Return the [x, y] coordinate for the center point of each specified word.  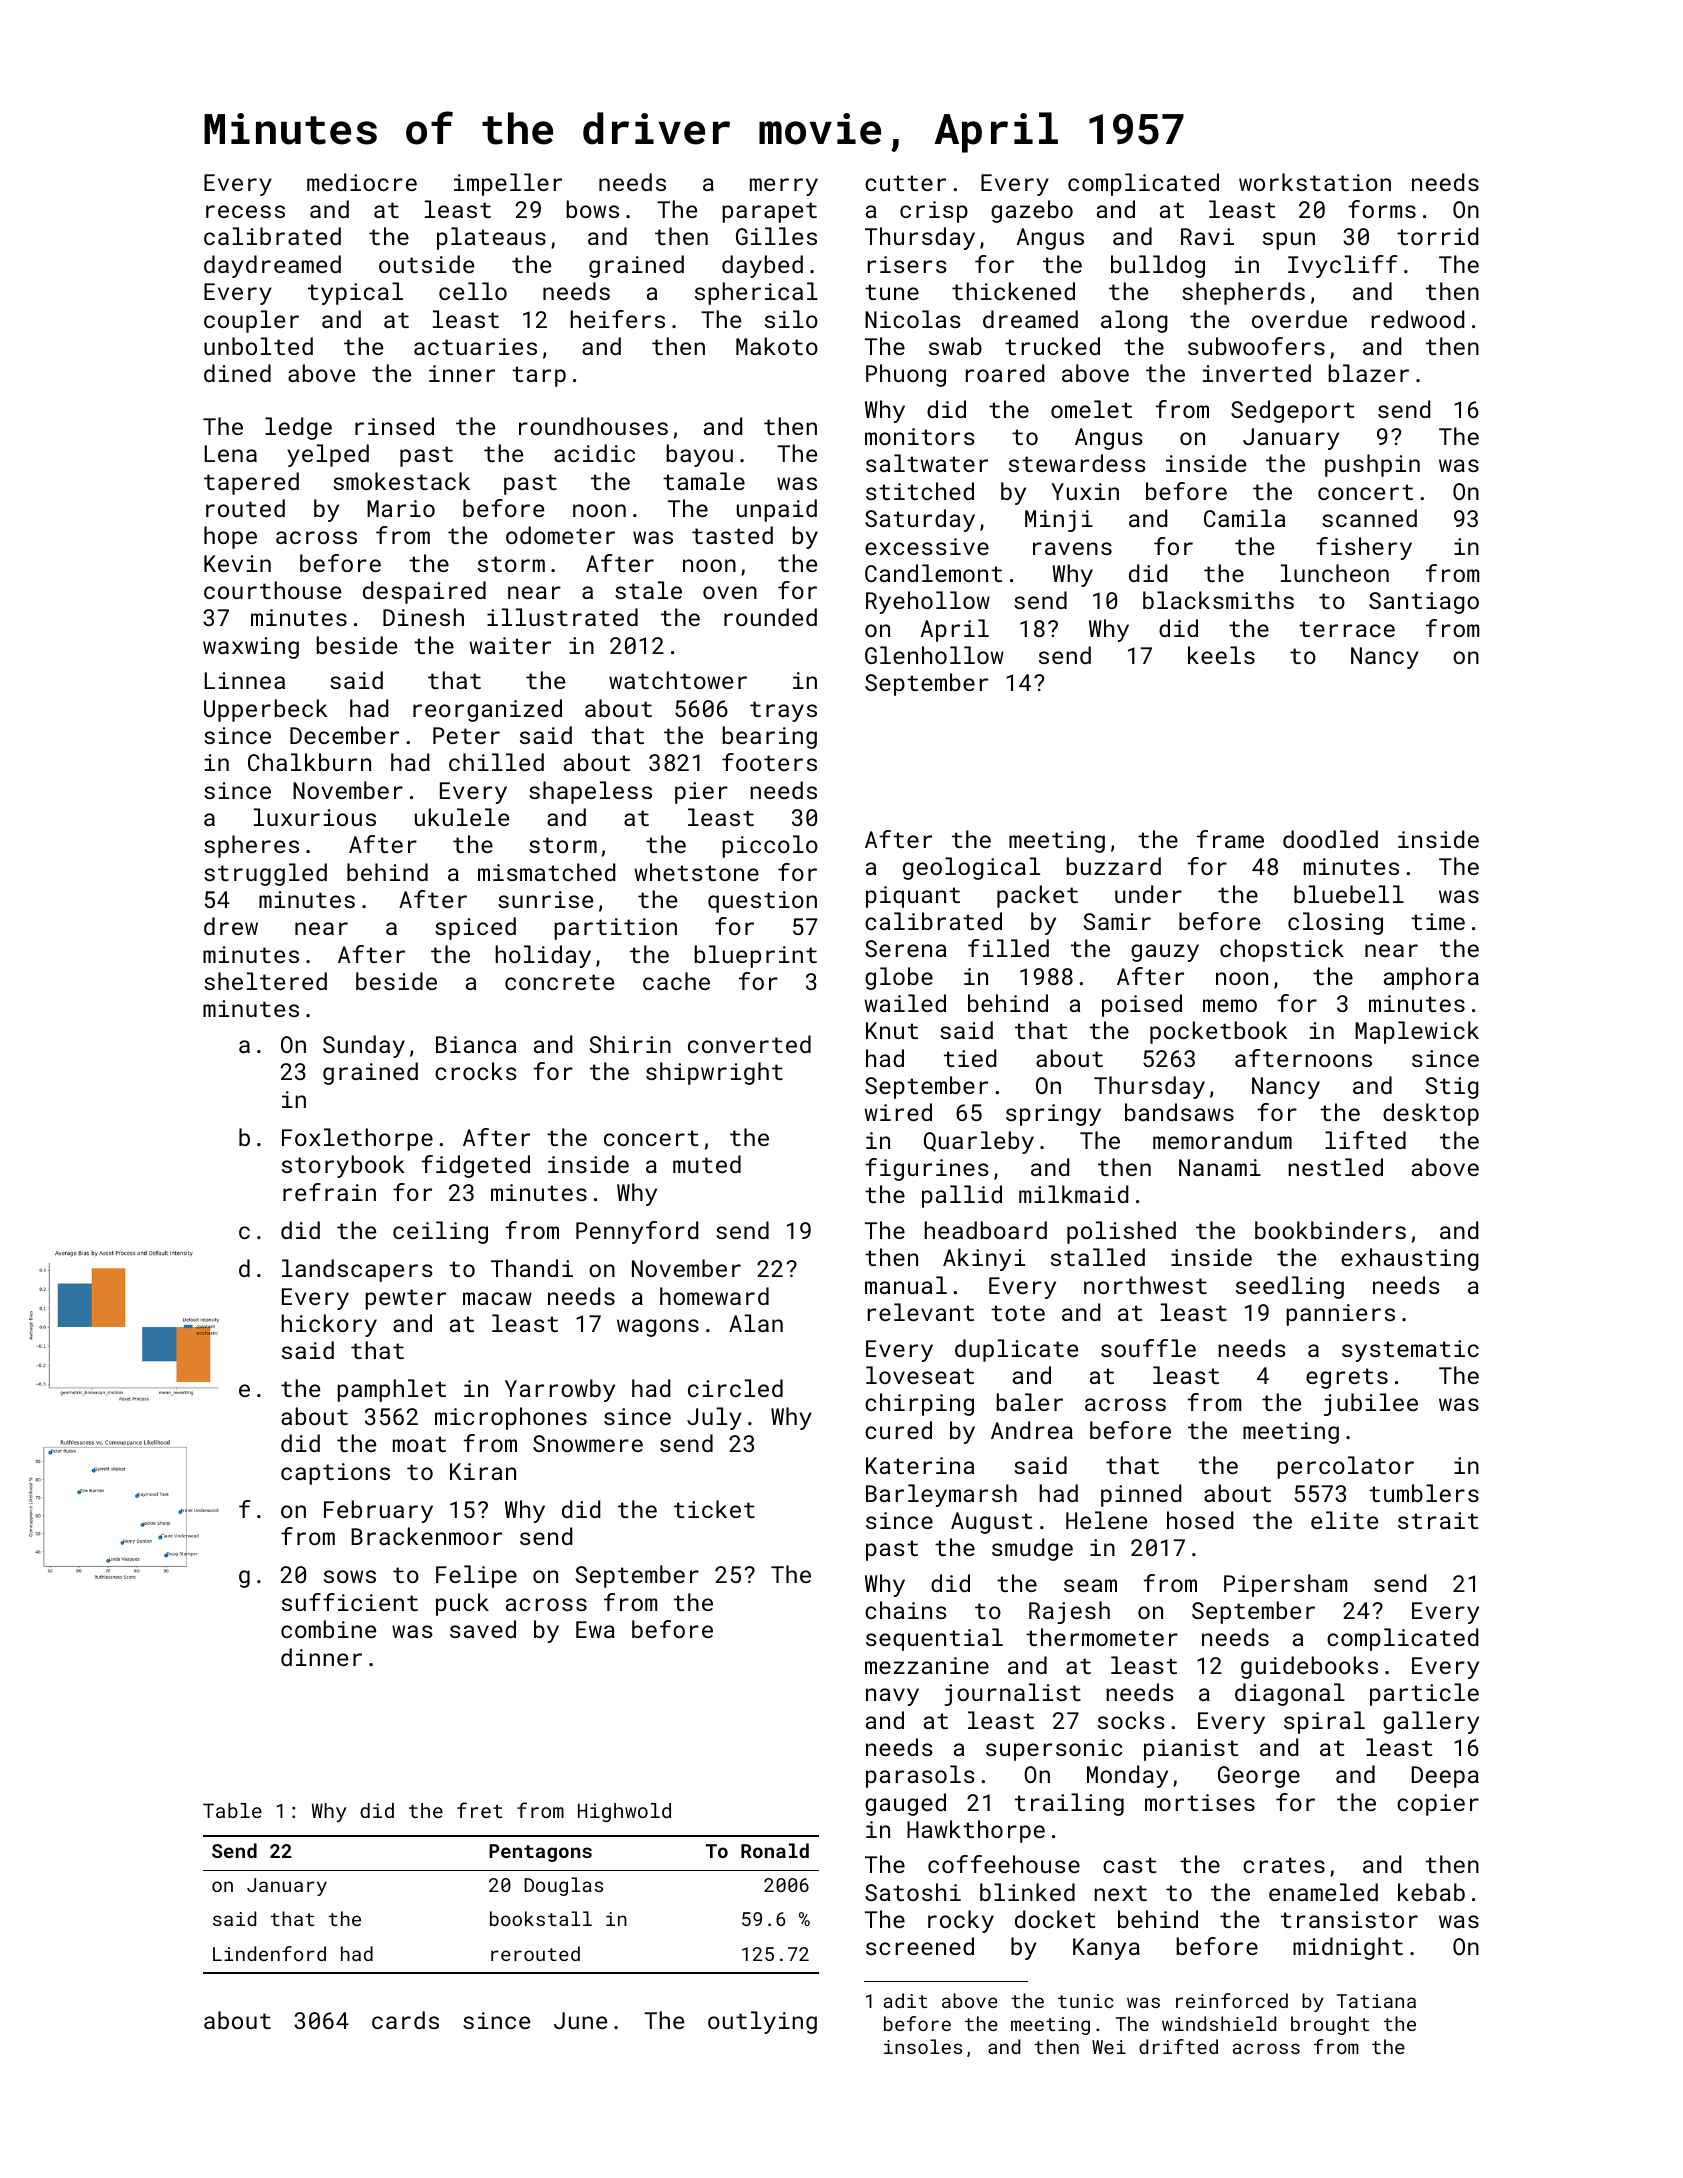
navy [892, 1697]
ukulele [462, 817]
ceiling [440, 1232]
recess [245, 211]
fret [480, 1810]
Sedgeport [1292, 411]
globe [899, 978]
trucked [1052, 346]
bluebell [1349, 894]
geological [971, 868]
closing [1335, 923]
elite [1344, 1520]
